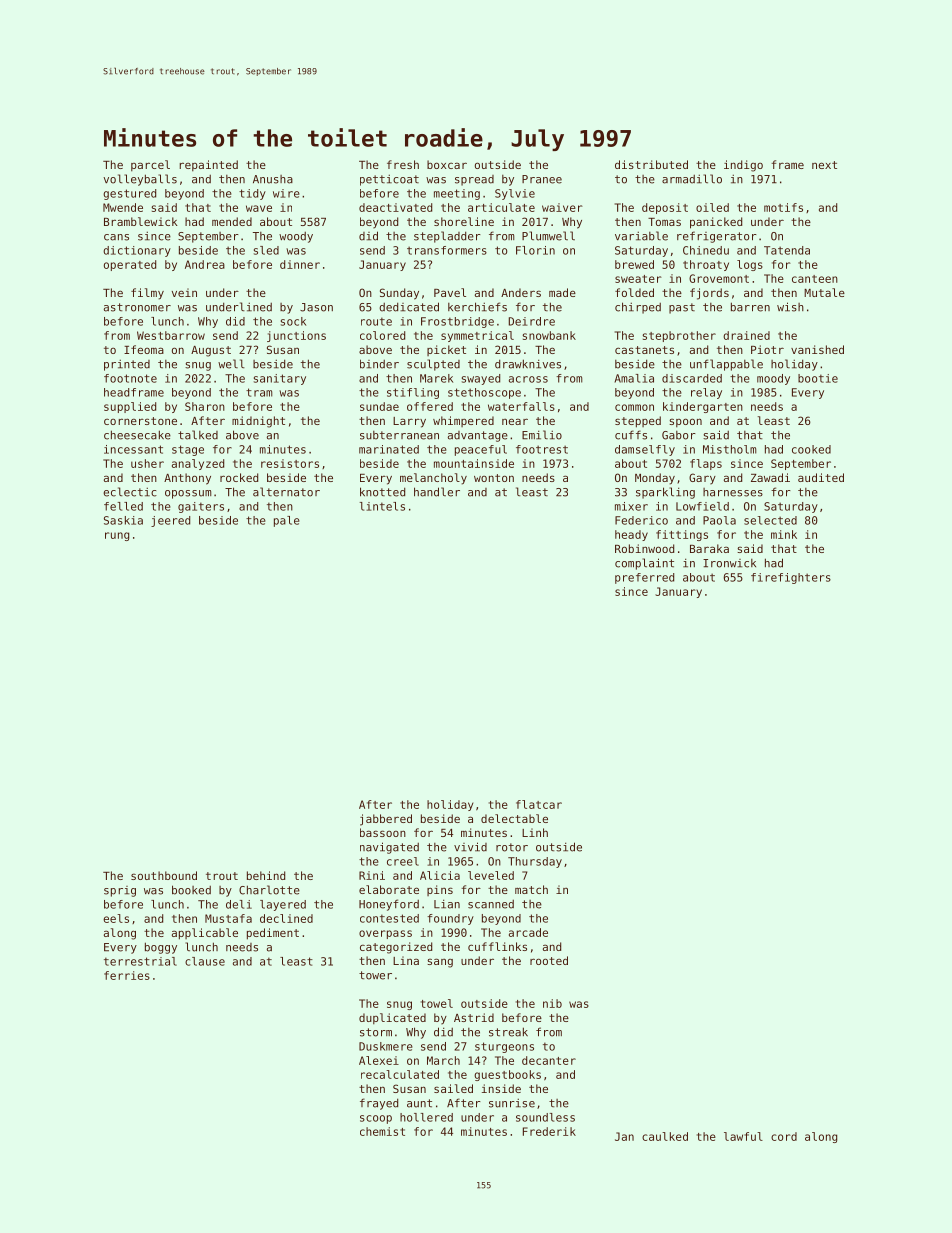  Describe the element at coordinates (171, 335) in the screenshot. I see `Westbarrow` at that location.
